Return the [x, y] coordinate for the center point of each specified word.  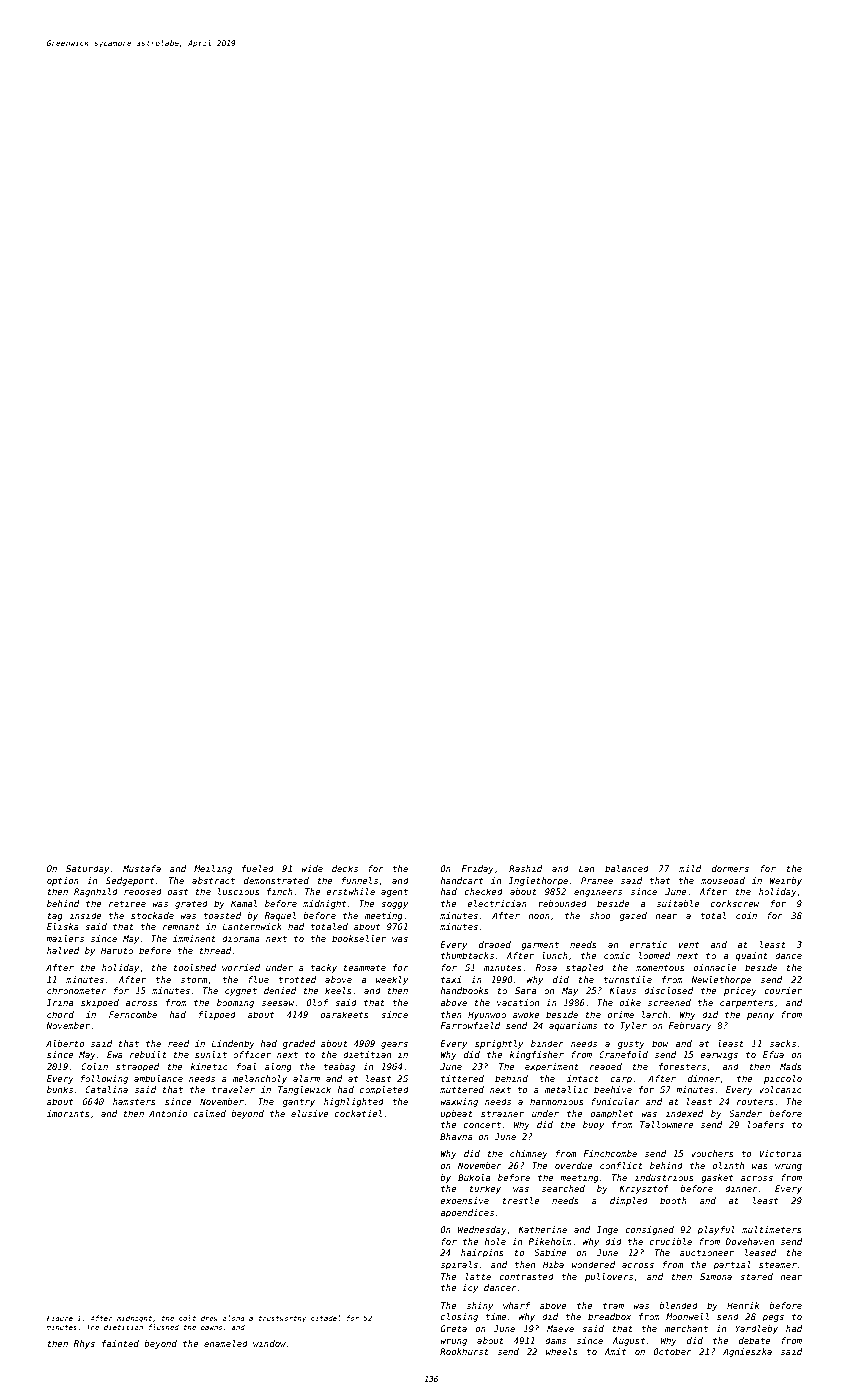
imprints [68, 1114]
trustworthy [282, 1319]
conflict [621, 1165]
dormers [730, 868]
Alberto [65, 1043]
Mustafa [142, 868]
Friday [477, 869]
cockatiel [358, 1113]
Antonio [168, 1113]
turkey [485, 1189]
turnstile [628, 979]
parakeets [344, 1015]
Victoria [780, 1153]
